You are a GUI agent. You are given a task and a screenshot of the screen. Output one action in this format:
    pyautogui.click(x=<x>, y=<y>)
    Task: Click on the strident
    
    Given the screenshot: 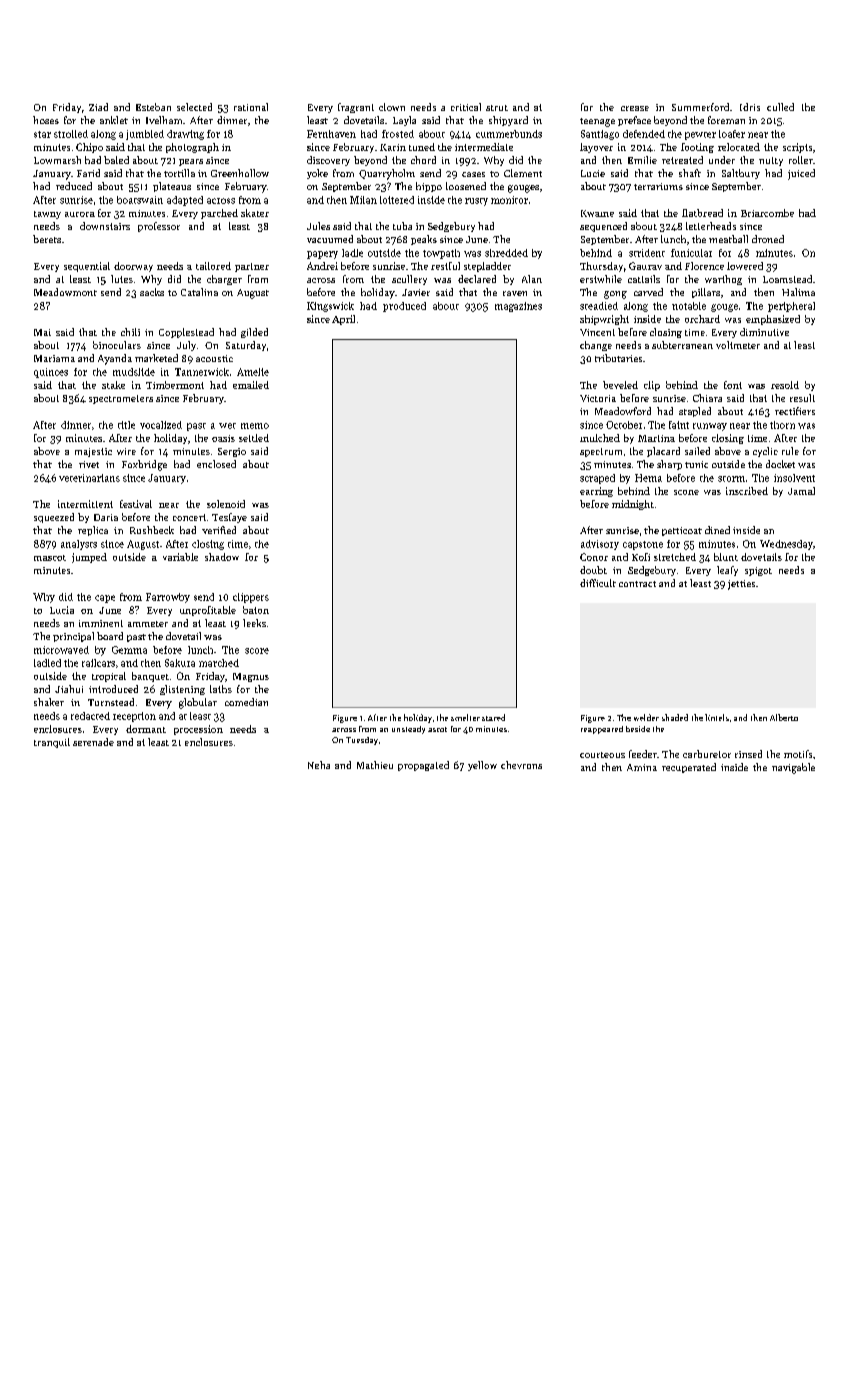 What is the action you would take?
    pyautogui.click(x=647, y=253)
